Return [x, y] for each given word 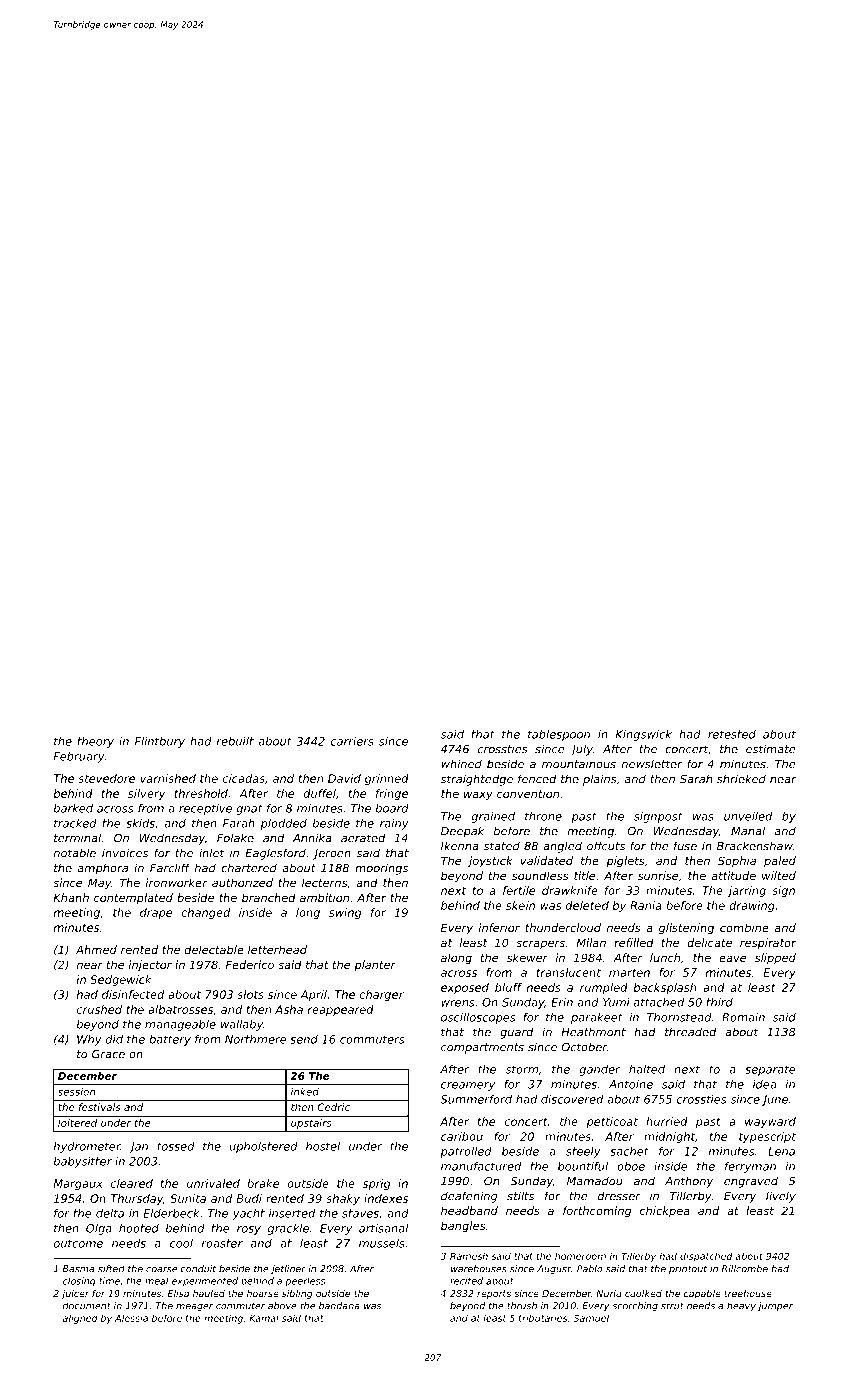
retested [732, 734]
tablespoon [559, 735]
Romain [743, 1017]
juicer [75, 1294]
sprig [376, 1184]
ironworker [177, 882]
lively [781, 1197]
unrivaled [213, 1183]
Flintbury [160, 742]
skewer [527, 957]
